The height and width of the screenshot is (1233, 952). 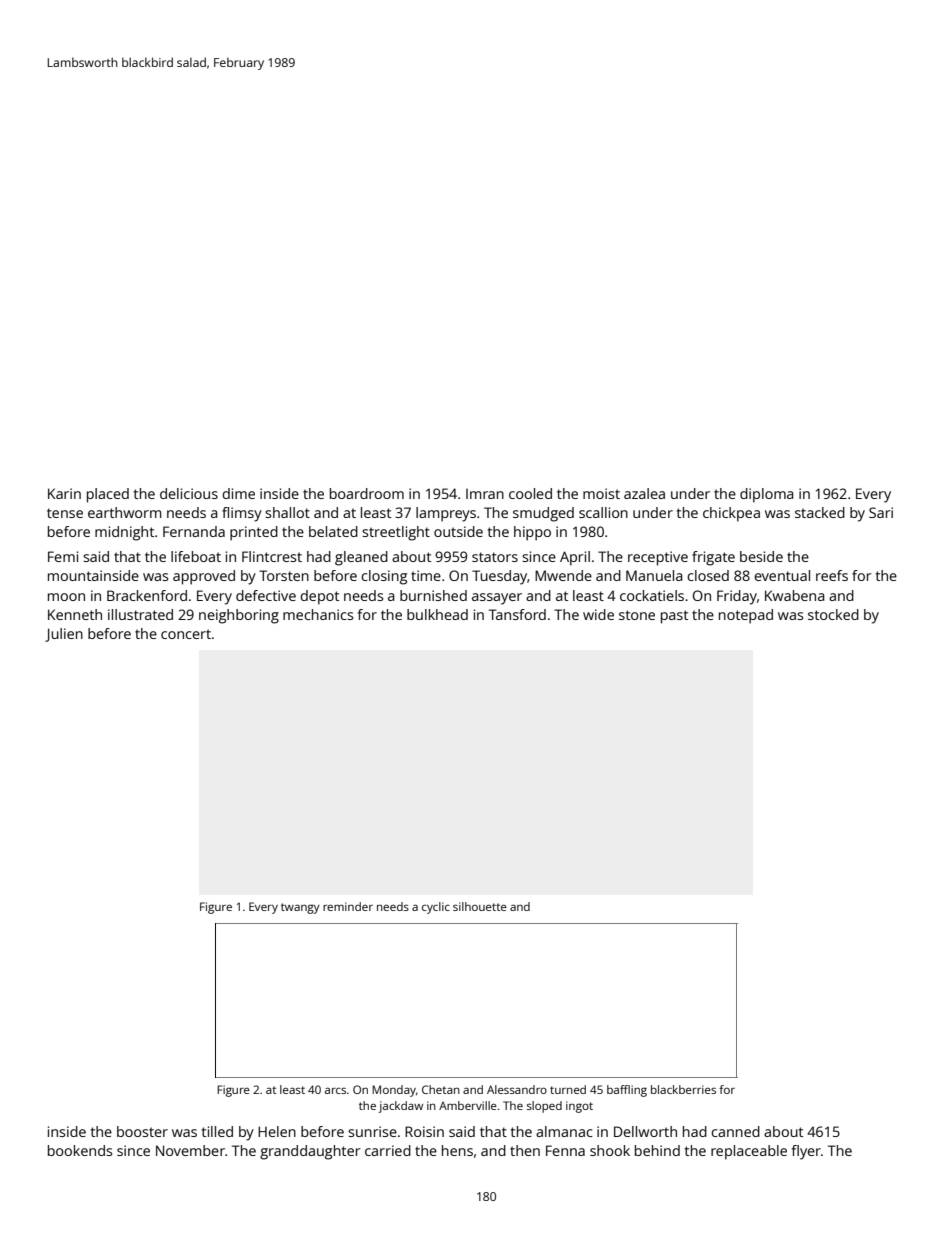 What do you see at coordinates (142, 1131) in the screenshot?
I see `booster` at bounding box center [142, 1131].
